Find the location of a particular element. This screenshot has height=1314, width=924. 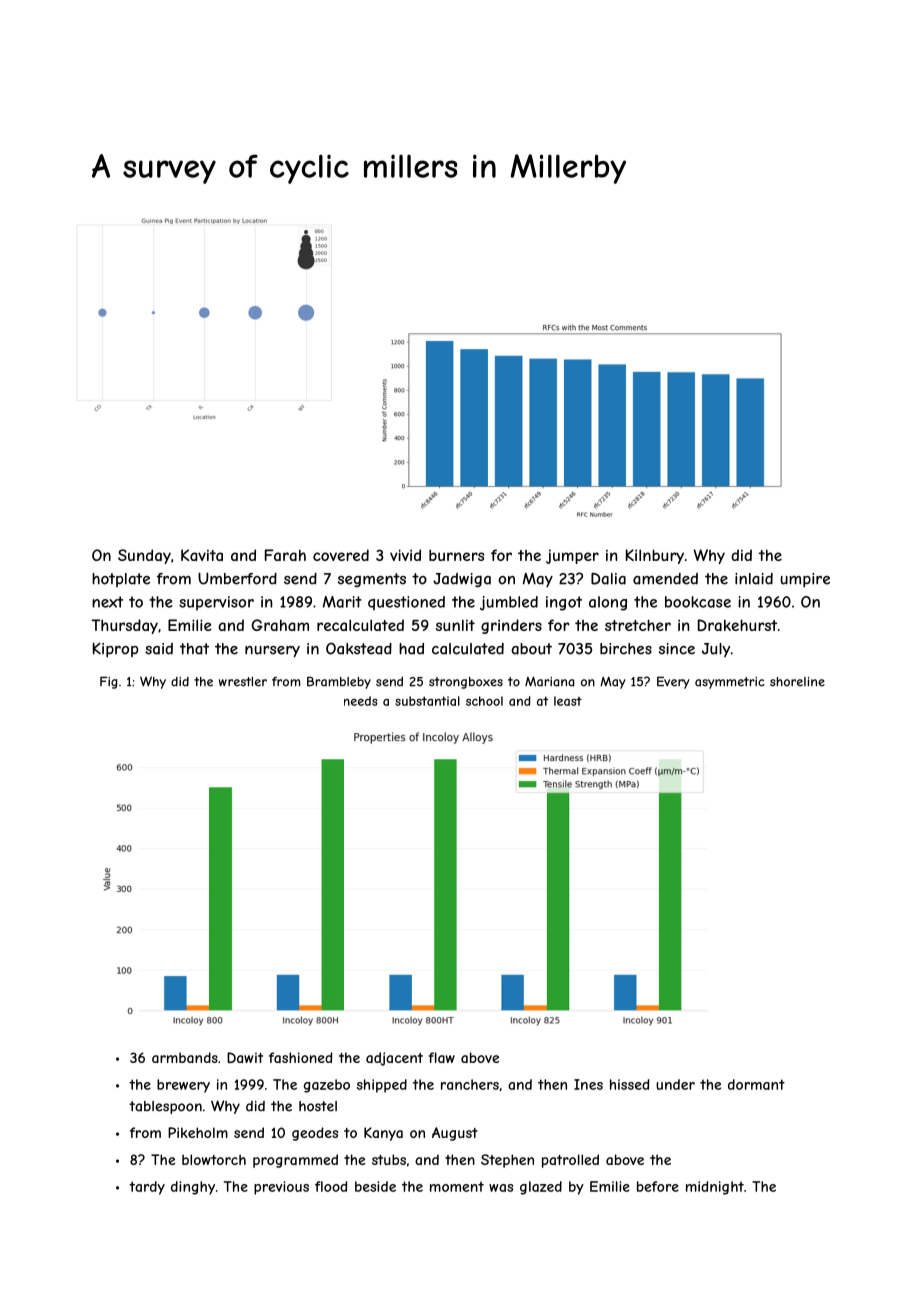

under is located at coordinates (675, 1084).
